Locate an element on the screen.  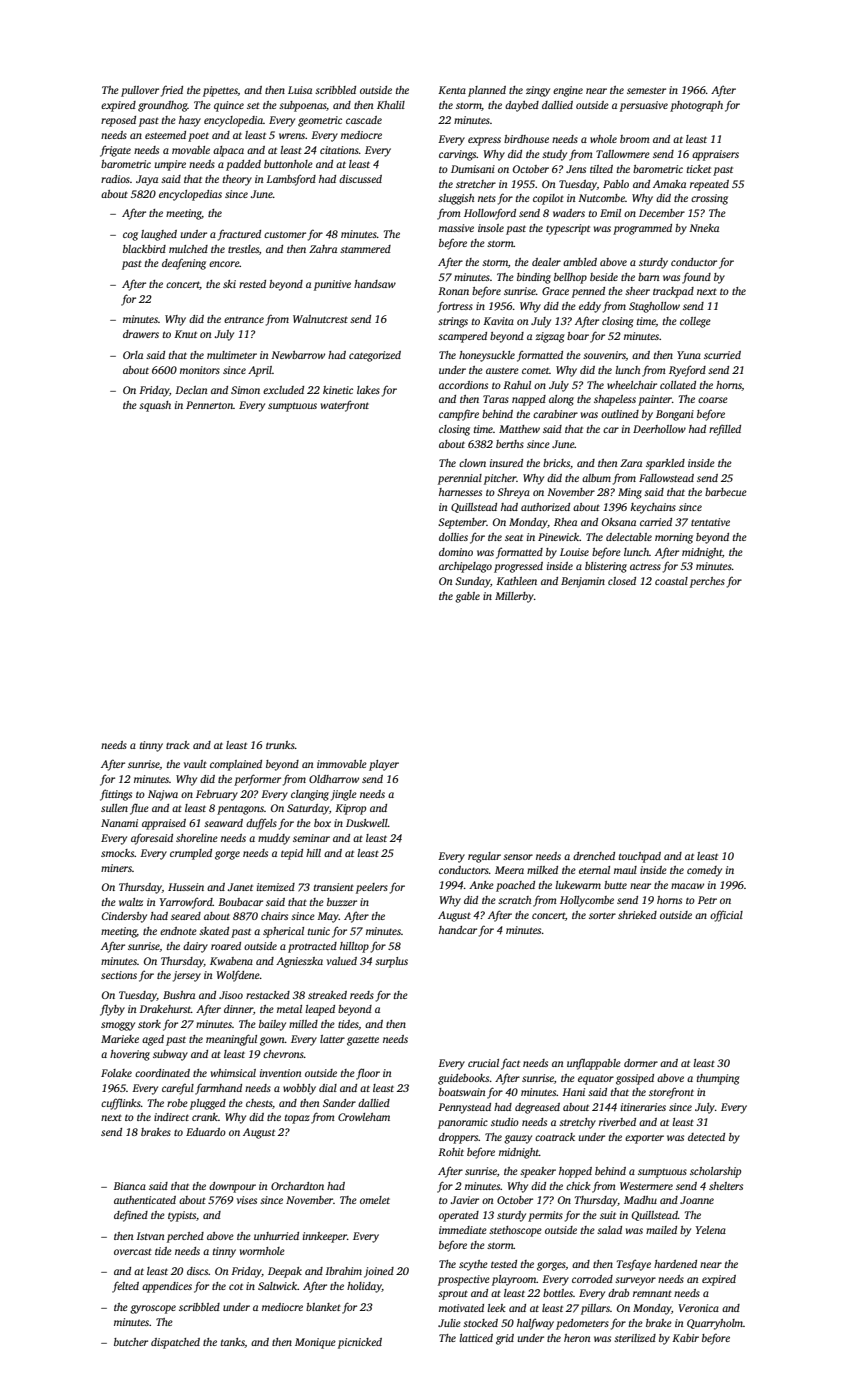
pipettes is located at coordinates (220, 91).
